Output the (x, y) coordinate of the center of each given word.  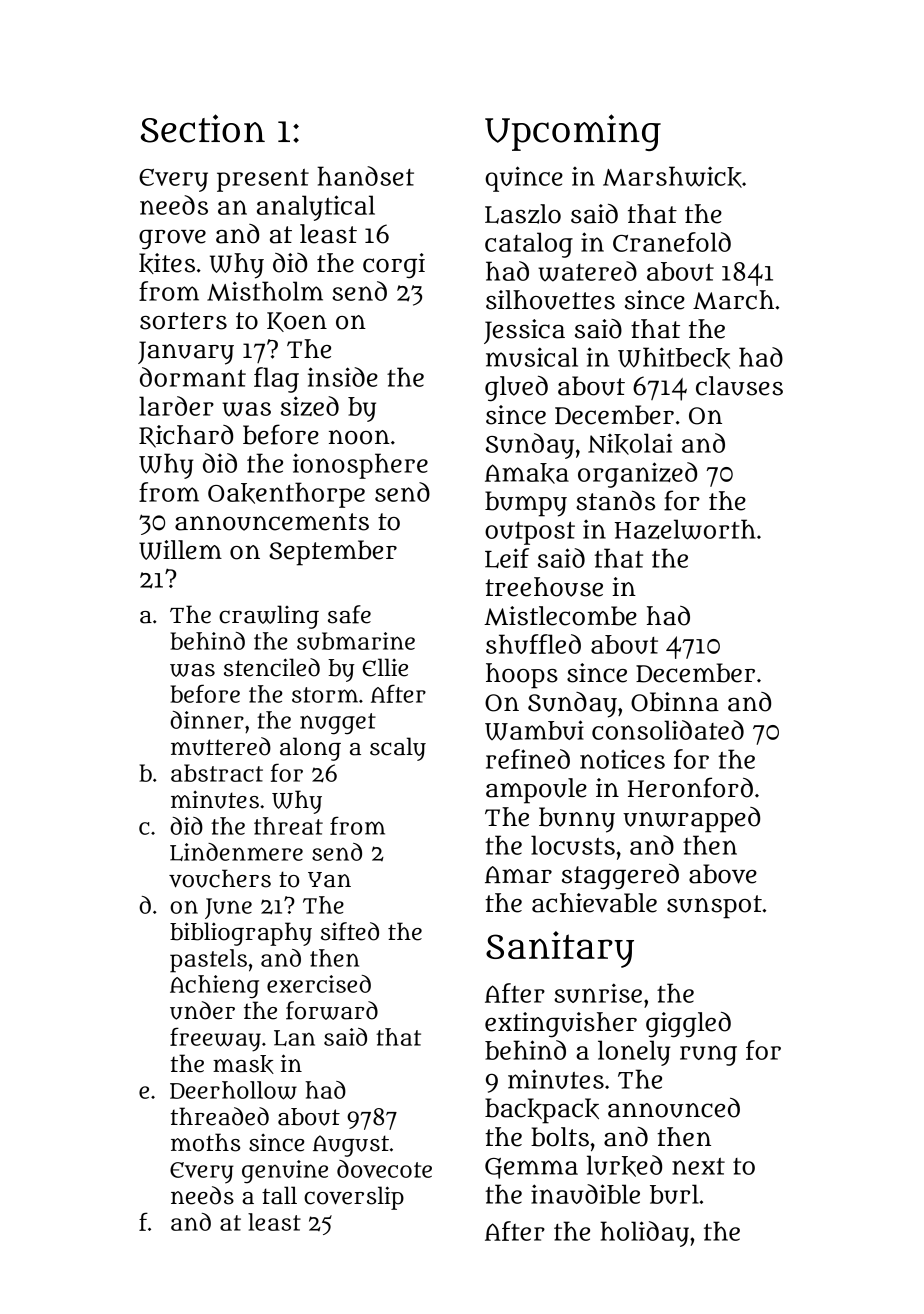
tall (279, 1195)
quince (524, 179)
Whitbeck (674, 358)
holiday (644, 1234)
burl (674, 1194)
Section (203, 128)
